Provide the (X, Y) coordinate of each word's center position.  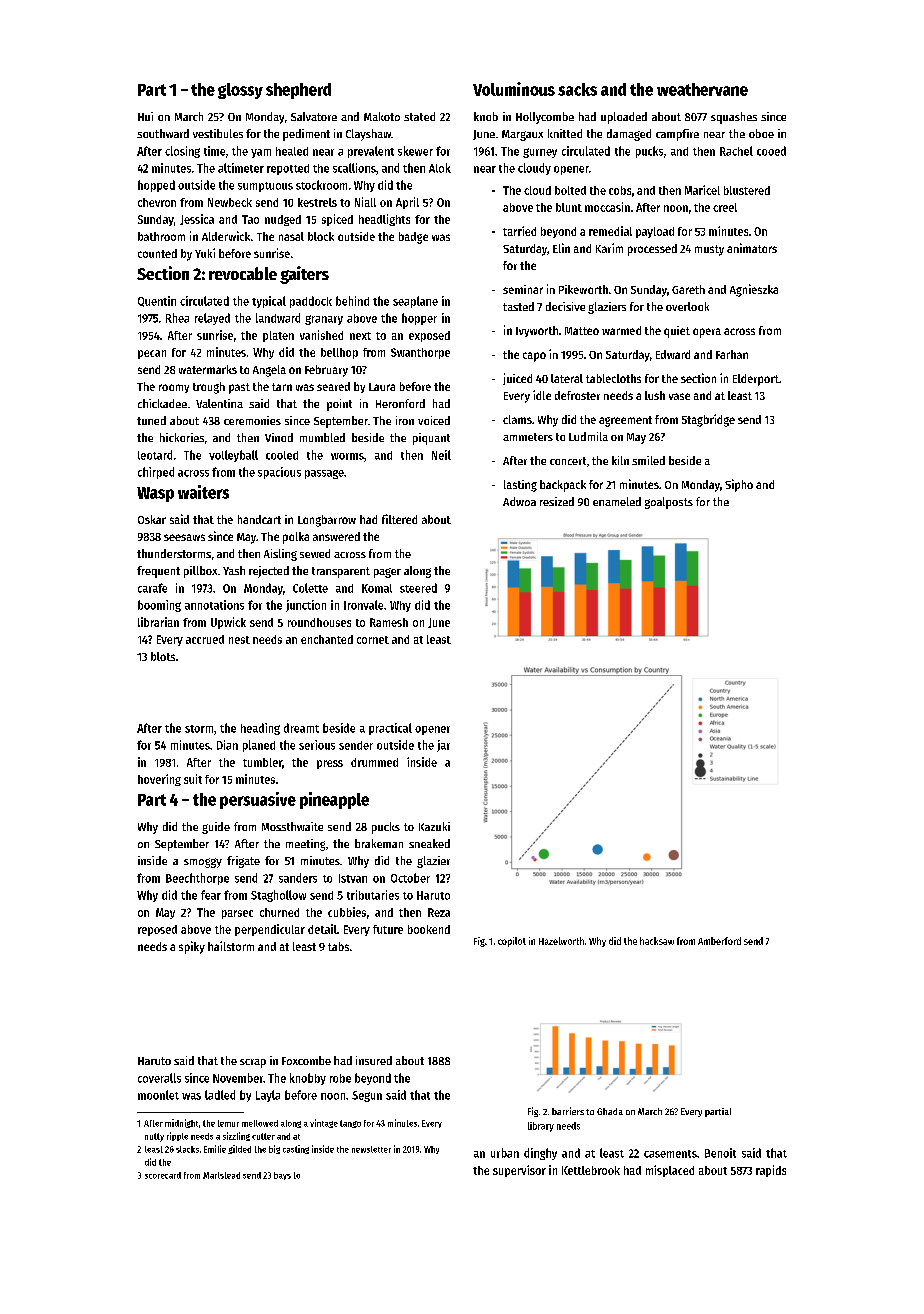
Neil (441, 455)
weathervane (702, 89)
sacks (577, 89)
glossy (240, 91)
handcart (259, 519)
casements (670, 1154)
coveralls (159, 1078)
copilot (512, 942)
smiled (648, 460)
